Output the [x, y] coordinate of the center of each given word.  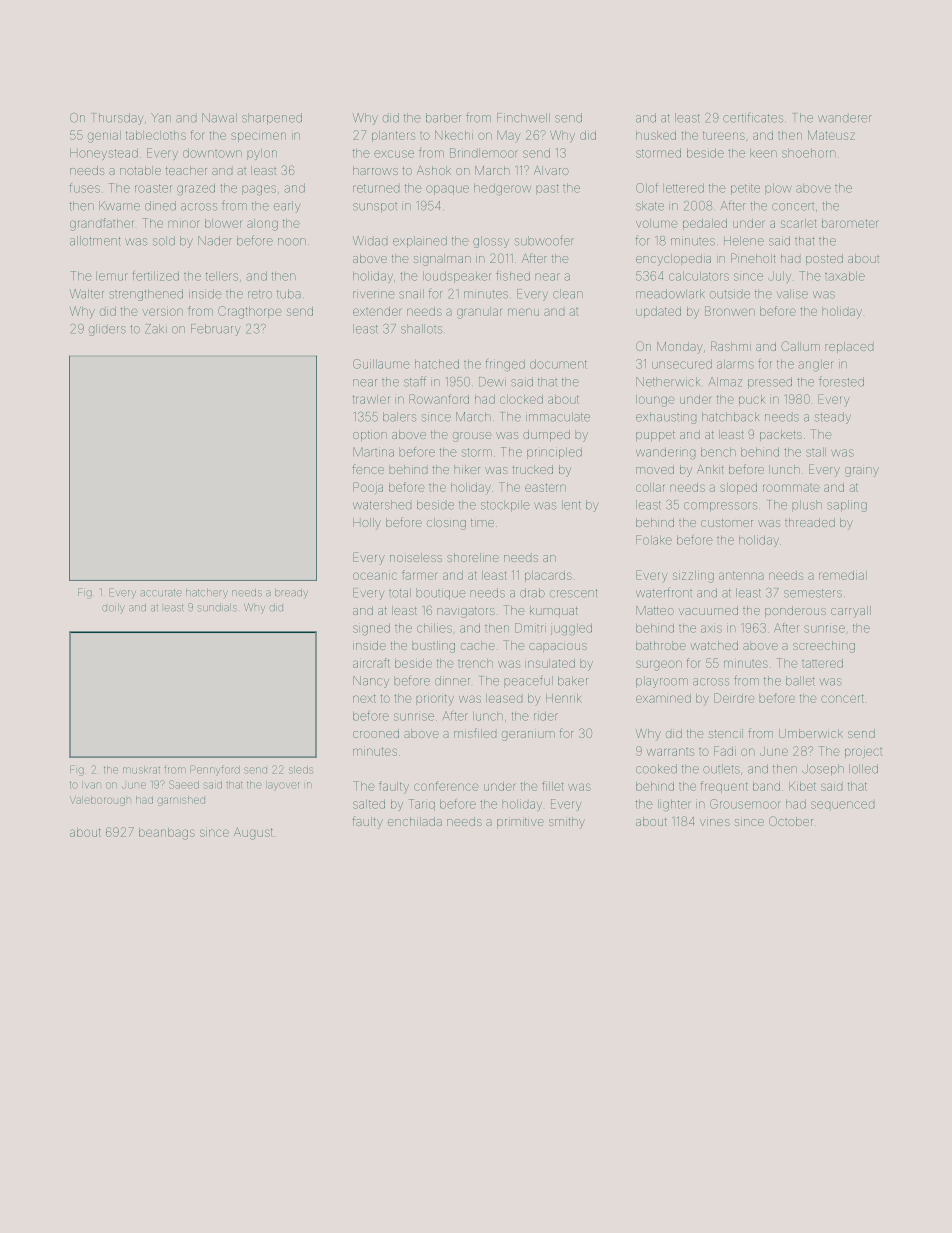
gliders [107, 330]
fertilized [155, 276]
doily [113, 608]
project [863, 753]
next [364, 698]
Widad [370, 241]
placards [548, 576]
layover [283, 786]
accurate [161, 593]
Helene [744, 241]
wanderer [845, 119]
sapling [847, 506]
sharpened [272, 119]
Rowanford [439, 399]
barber [443, 118]
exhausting [666, 418]
